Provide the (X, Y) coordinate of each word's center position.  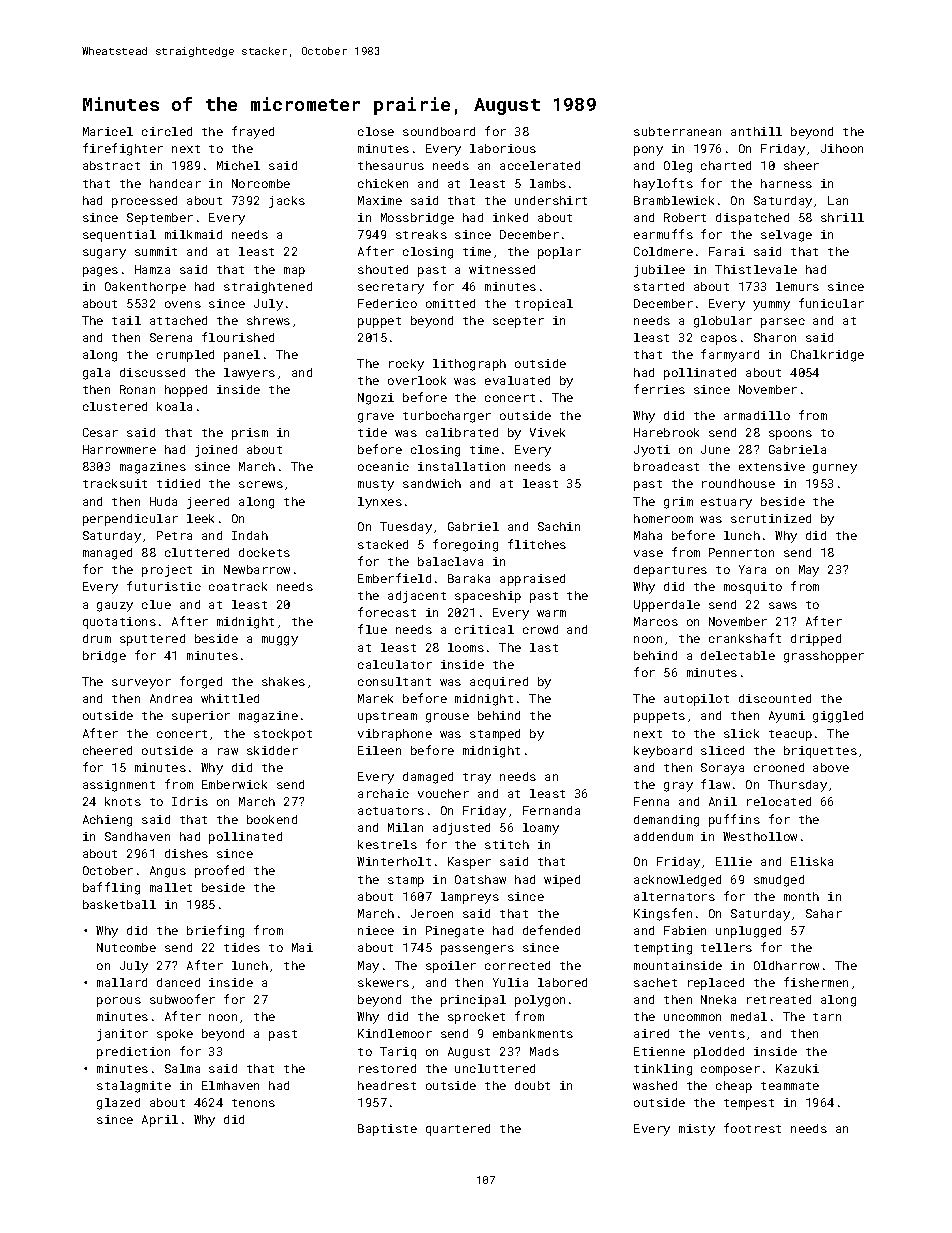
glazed (118, 1104)
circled (167, 131)
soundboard (439, 131)
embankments (533, 1033)
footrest (752, 1128)
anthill (756, 131)
